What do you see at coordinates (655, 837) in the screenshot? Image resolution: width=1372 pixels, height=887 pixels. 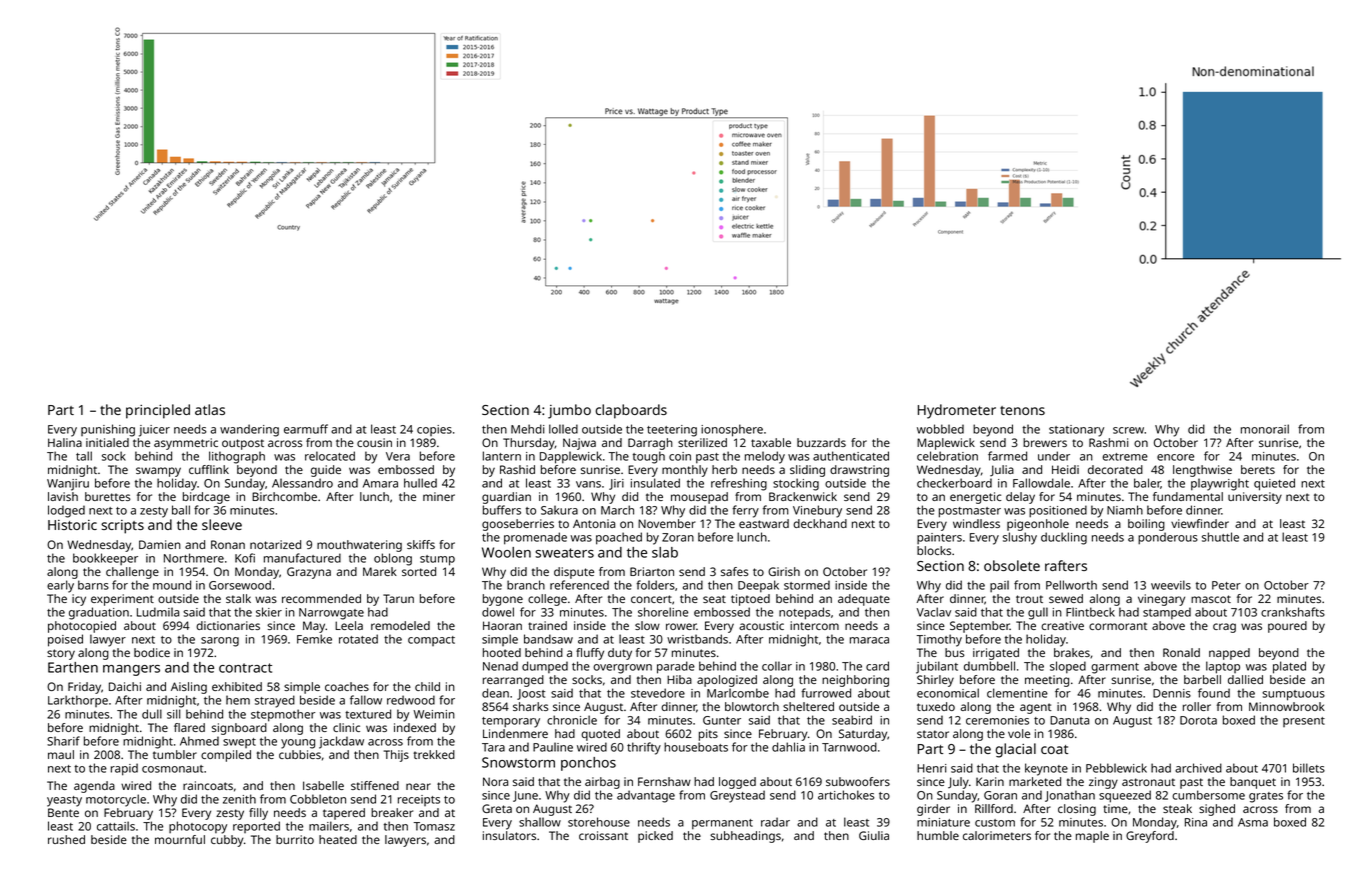 I see `picked` at bounding box center [655, 837].
